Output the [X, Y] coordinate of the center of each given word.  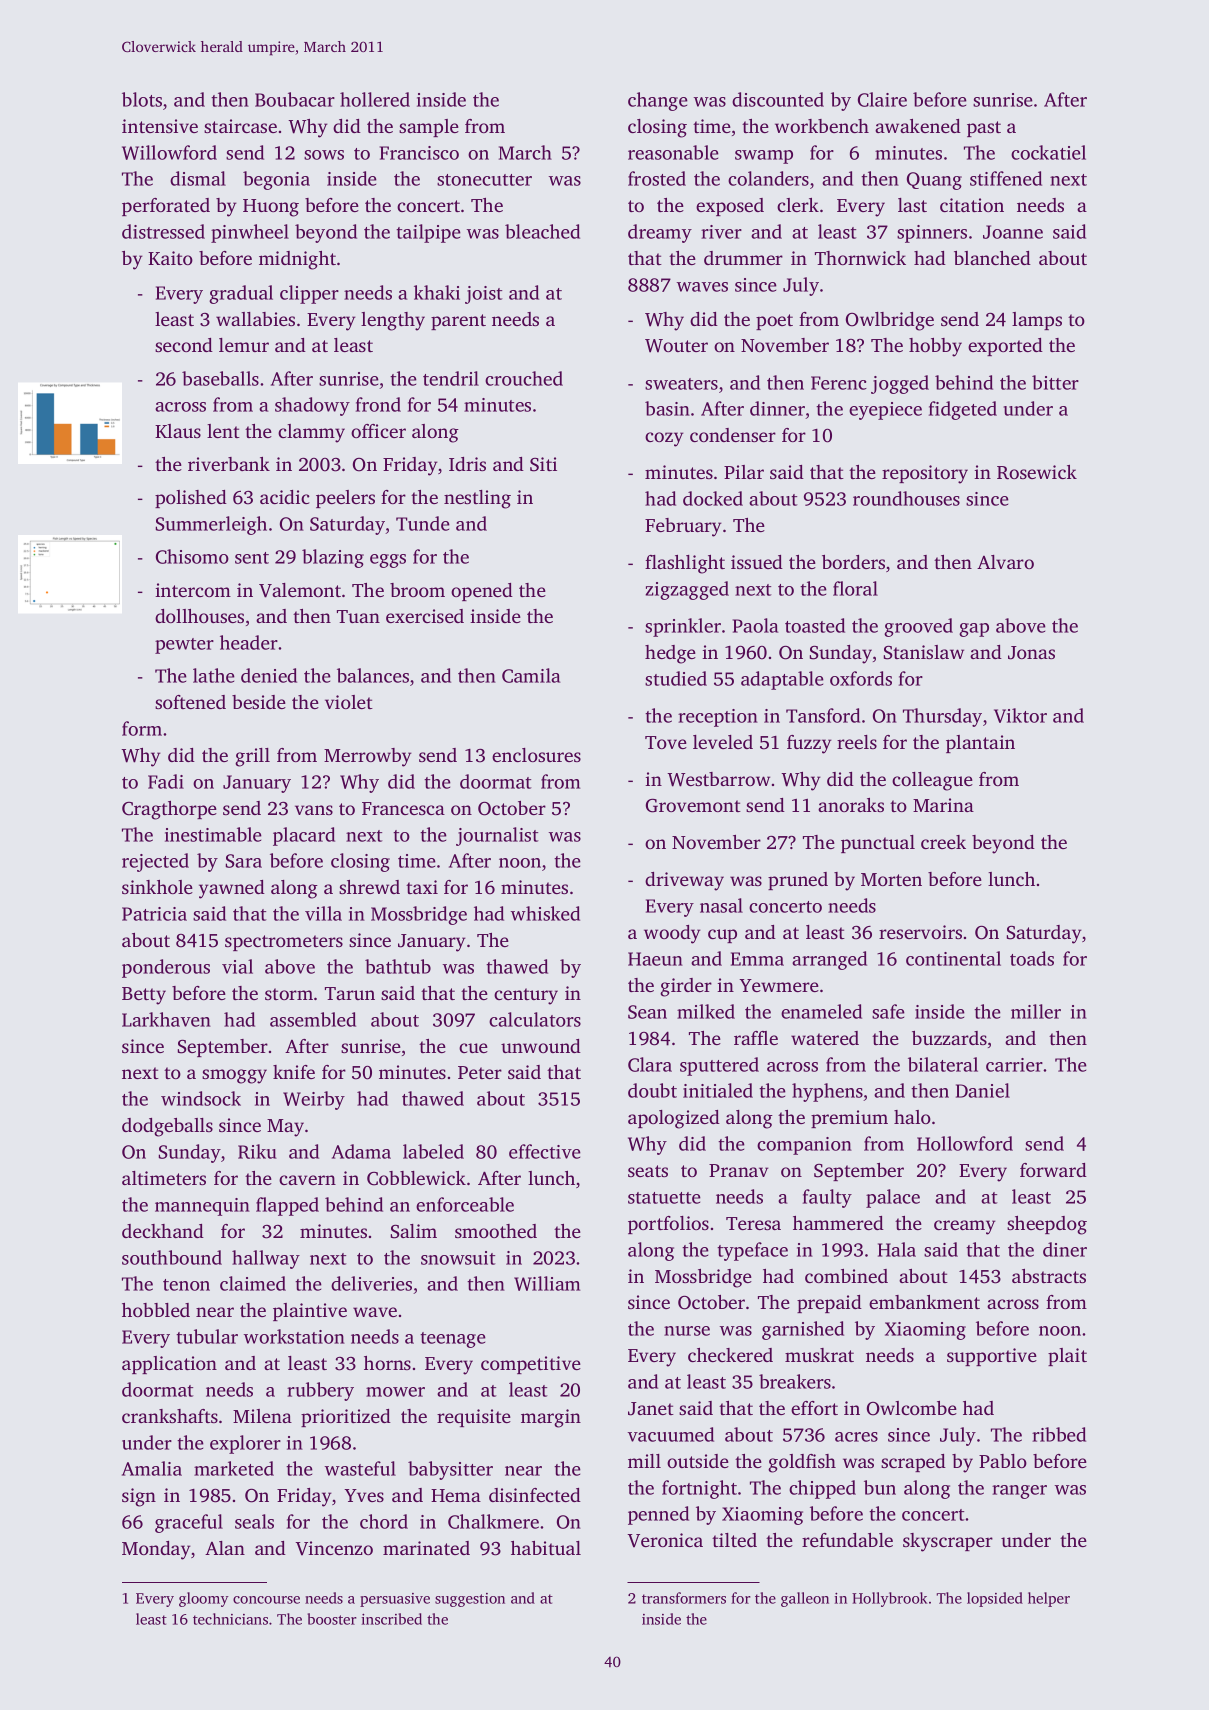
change [658, 101]
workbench [822, 126]
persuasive [395, 1600]
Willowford [169, 152]
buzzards [949, 1038]
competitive [531, 1365]
